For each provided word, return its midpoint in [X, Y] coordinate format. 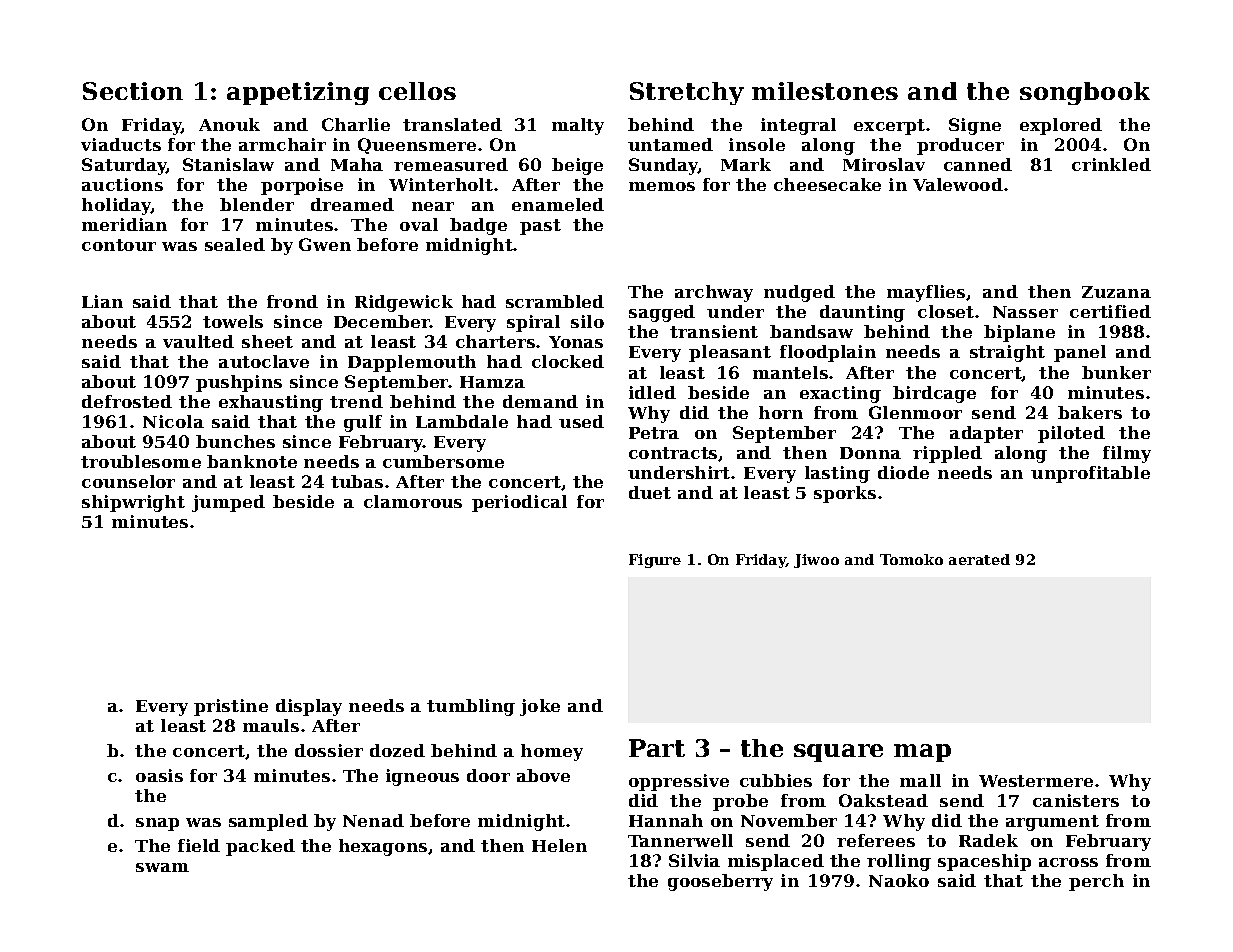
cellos [417, 91]
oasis [159, 775]
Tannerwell [680, 840]
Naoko [899, 880]
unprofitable [1090, 474]
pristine [231, 707]
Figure [655, 561]
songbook [1085, 93]
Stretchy [687, 93]
